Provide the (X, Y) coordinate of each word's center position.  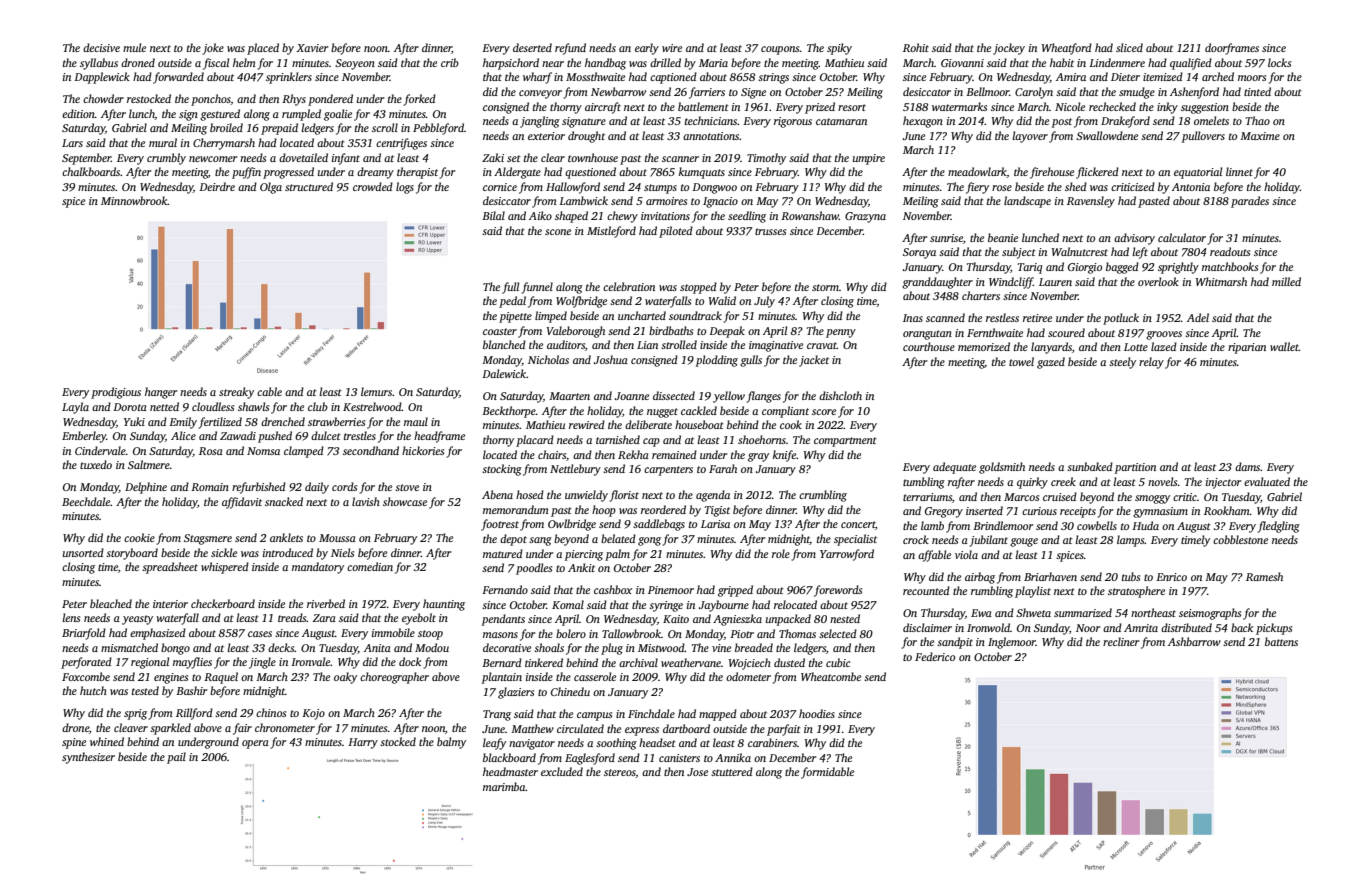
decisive (101, 47)
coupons (780, 50)
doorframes (1232, 49)
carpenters (668, 471)
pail (176, 758)
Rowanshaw (810, 215)
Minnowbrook (134, 200)
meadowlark (977, 172)
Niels (342, 552)
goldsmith (1002, 468)
